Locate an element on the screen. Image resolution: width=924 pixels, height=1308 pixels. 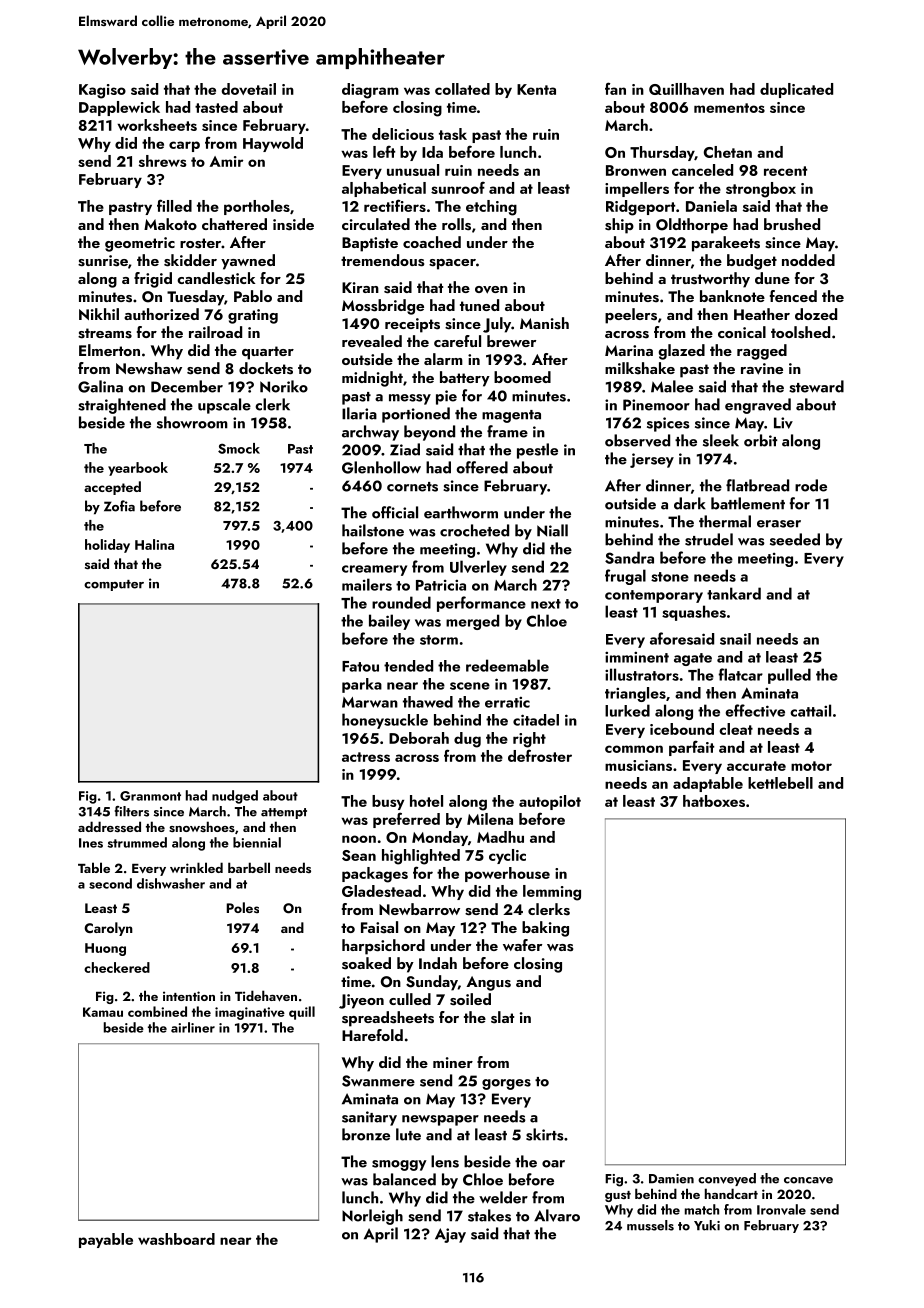
motor is located at coordinates (811, 766).
